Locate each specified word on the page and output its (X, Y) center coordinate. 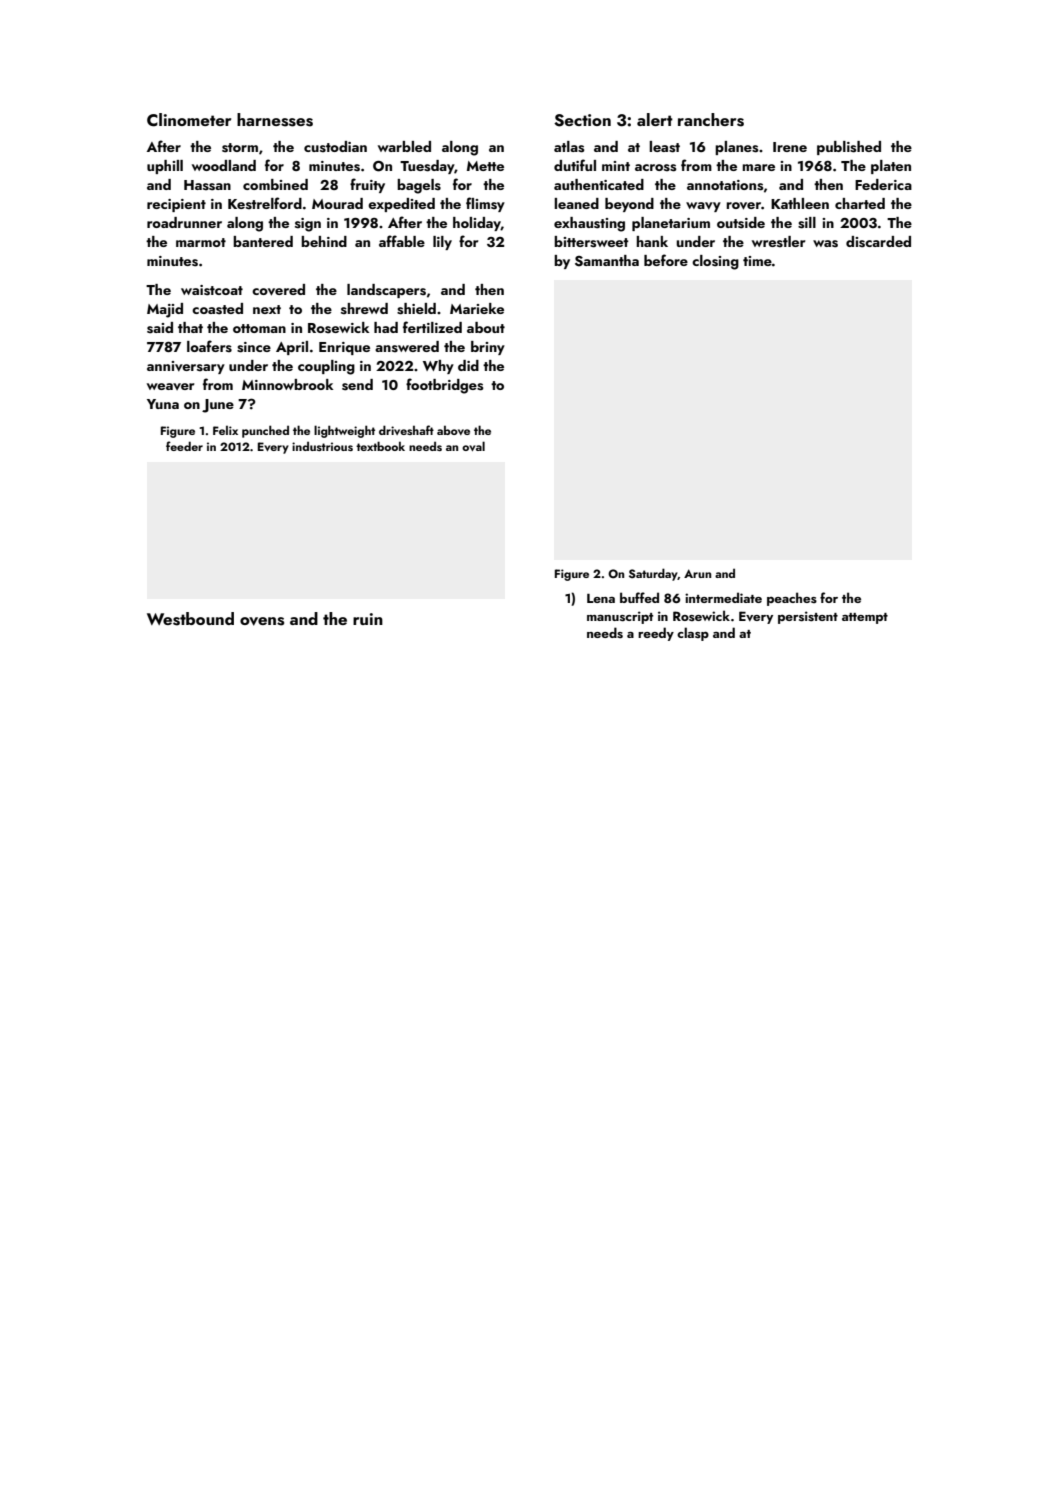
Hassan (207, 185)
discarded (878, 242)
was (825, 244)
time (757, 261)
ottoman (259, 328)
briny (488, 348)
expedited (401, 205)
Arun (697, 573)
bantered (263, 241)
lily (442, 243)
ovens (262, 621)
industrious (322, 446)
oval (473, 446)
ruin (368, 619)
